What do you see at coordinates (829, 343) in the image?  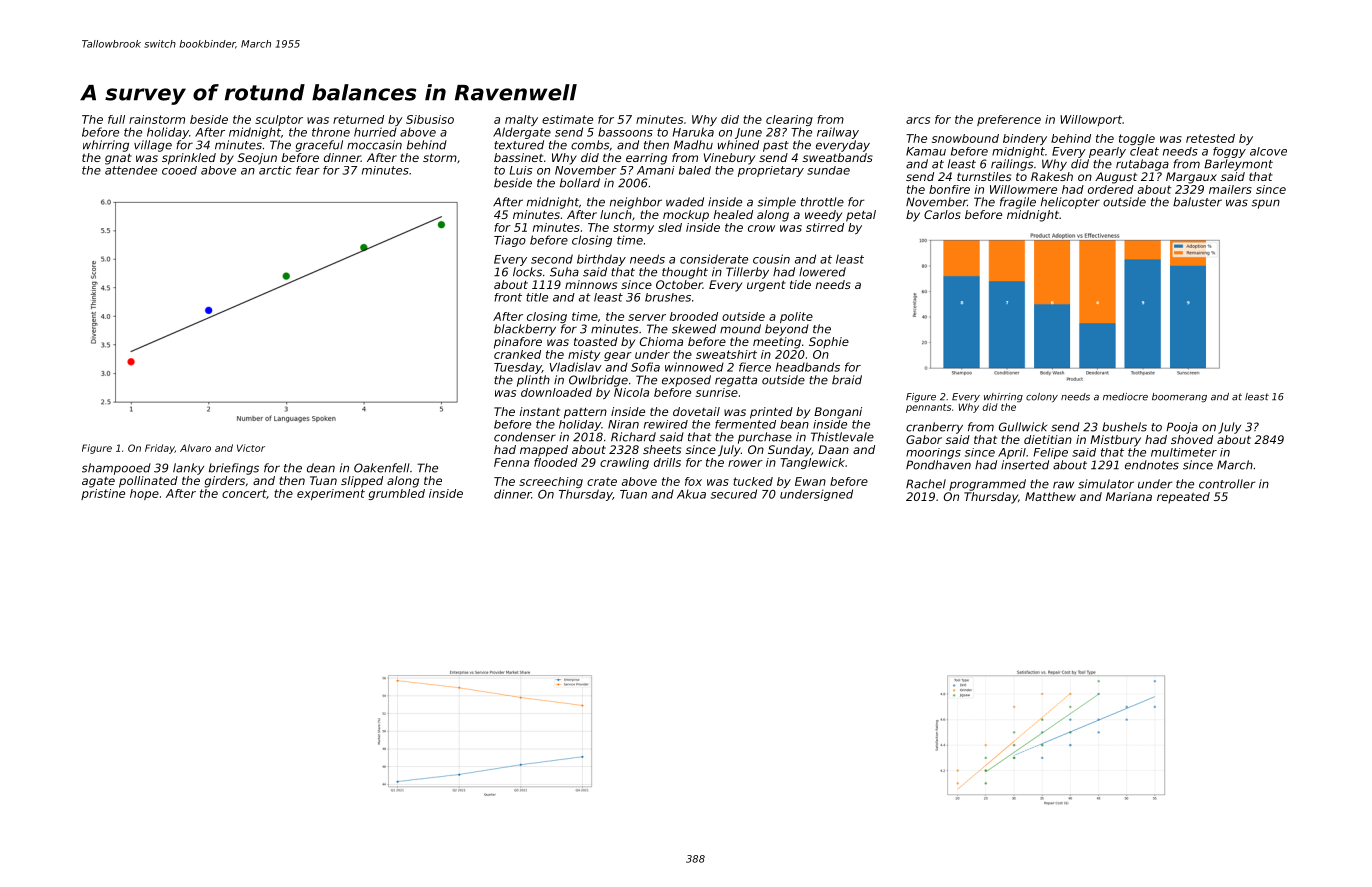 I see `Sophie` at bounding box center [829, 343].
